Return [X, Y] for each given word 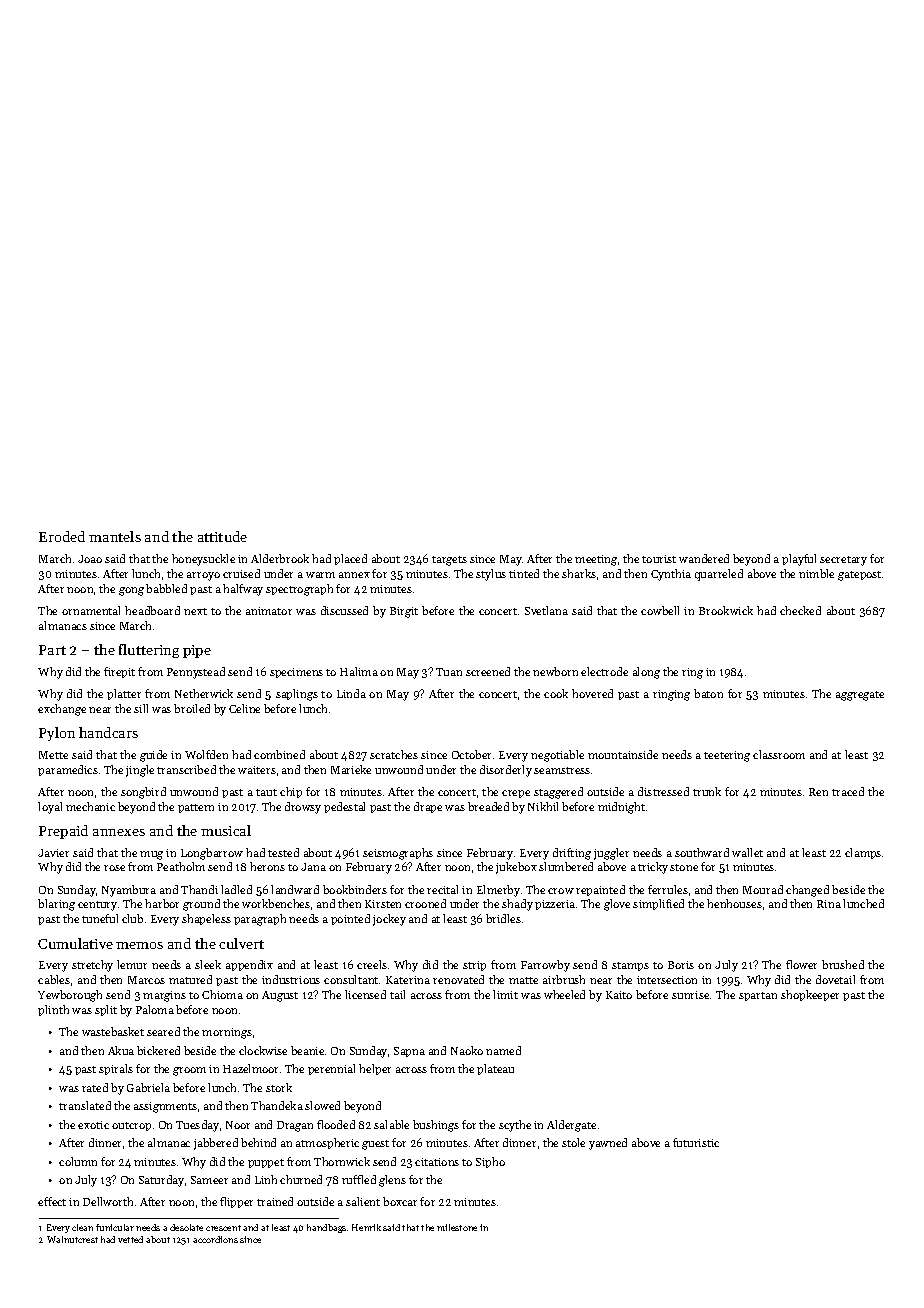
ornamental [91, 610]
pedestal [344, 807]
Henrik [366, 1227]
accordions [215, 1239]
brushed [843, 964]
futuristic [696, 1142]
